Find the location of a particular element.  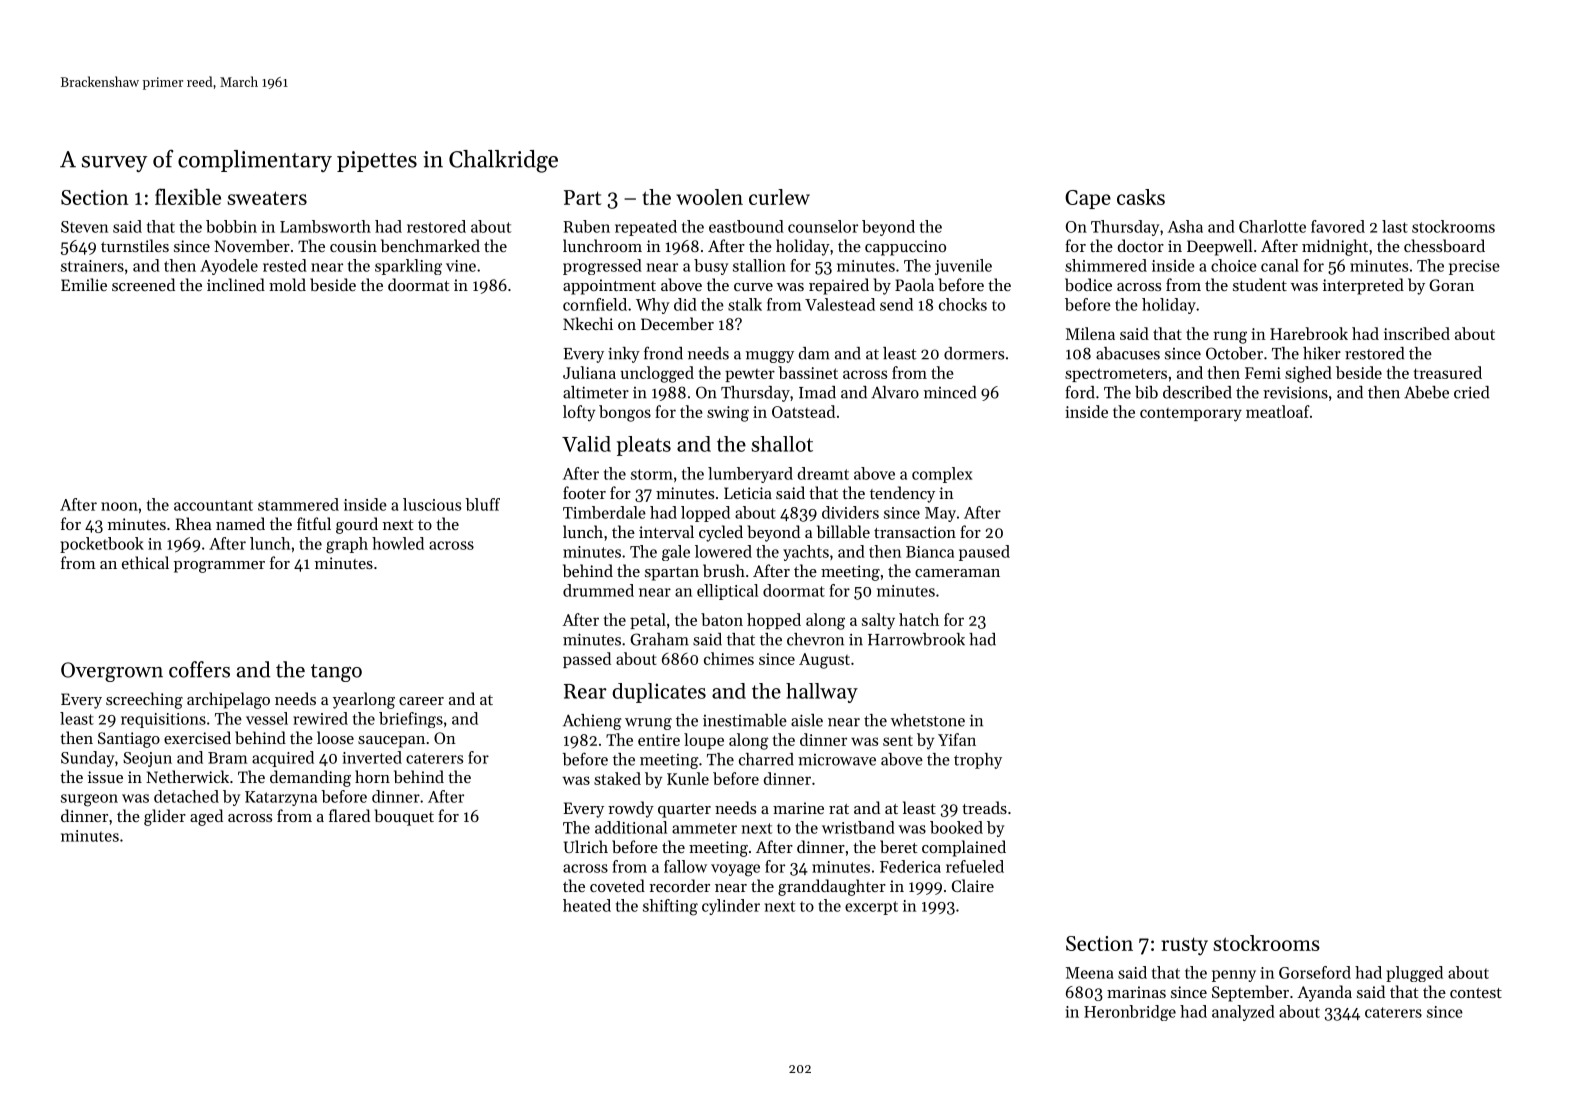

mold is located at coordinates (287, 284).
